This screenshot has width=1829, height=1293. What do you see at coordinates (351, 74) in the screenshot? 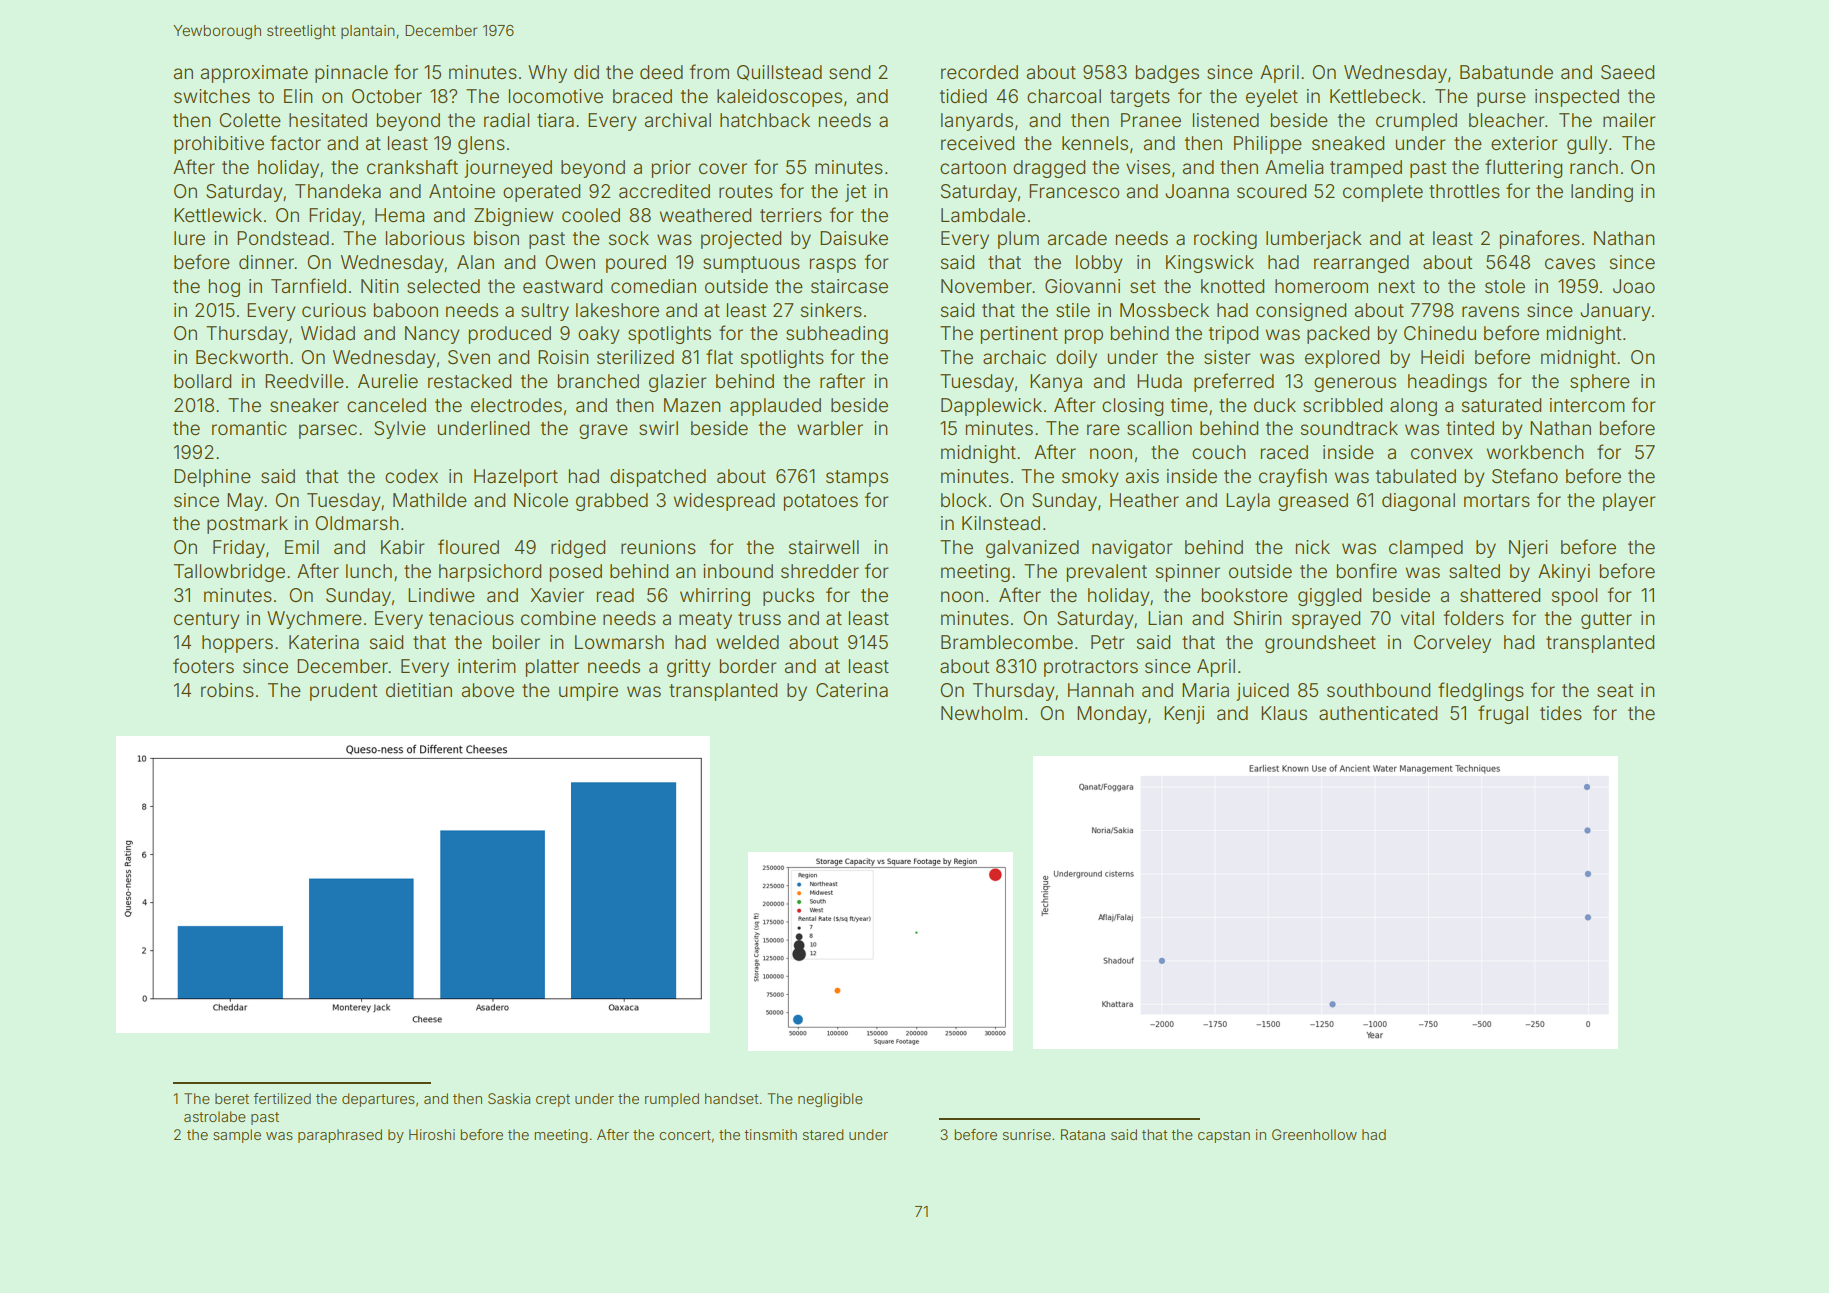
I see `pinnacle` at bounding box center [351, 74].
